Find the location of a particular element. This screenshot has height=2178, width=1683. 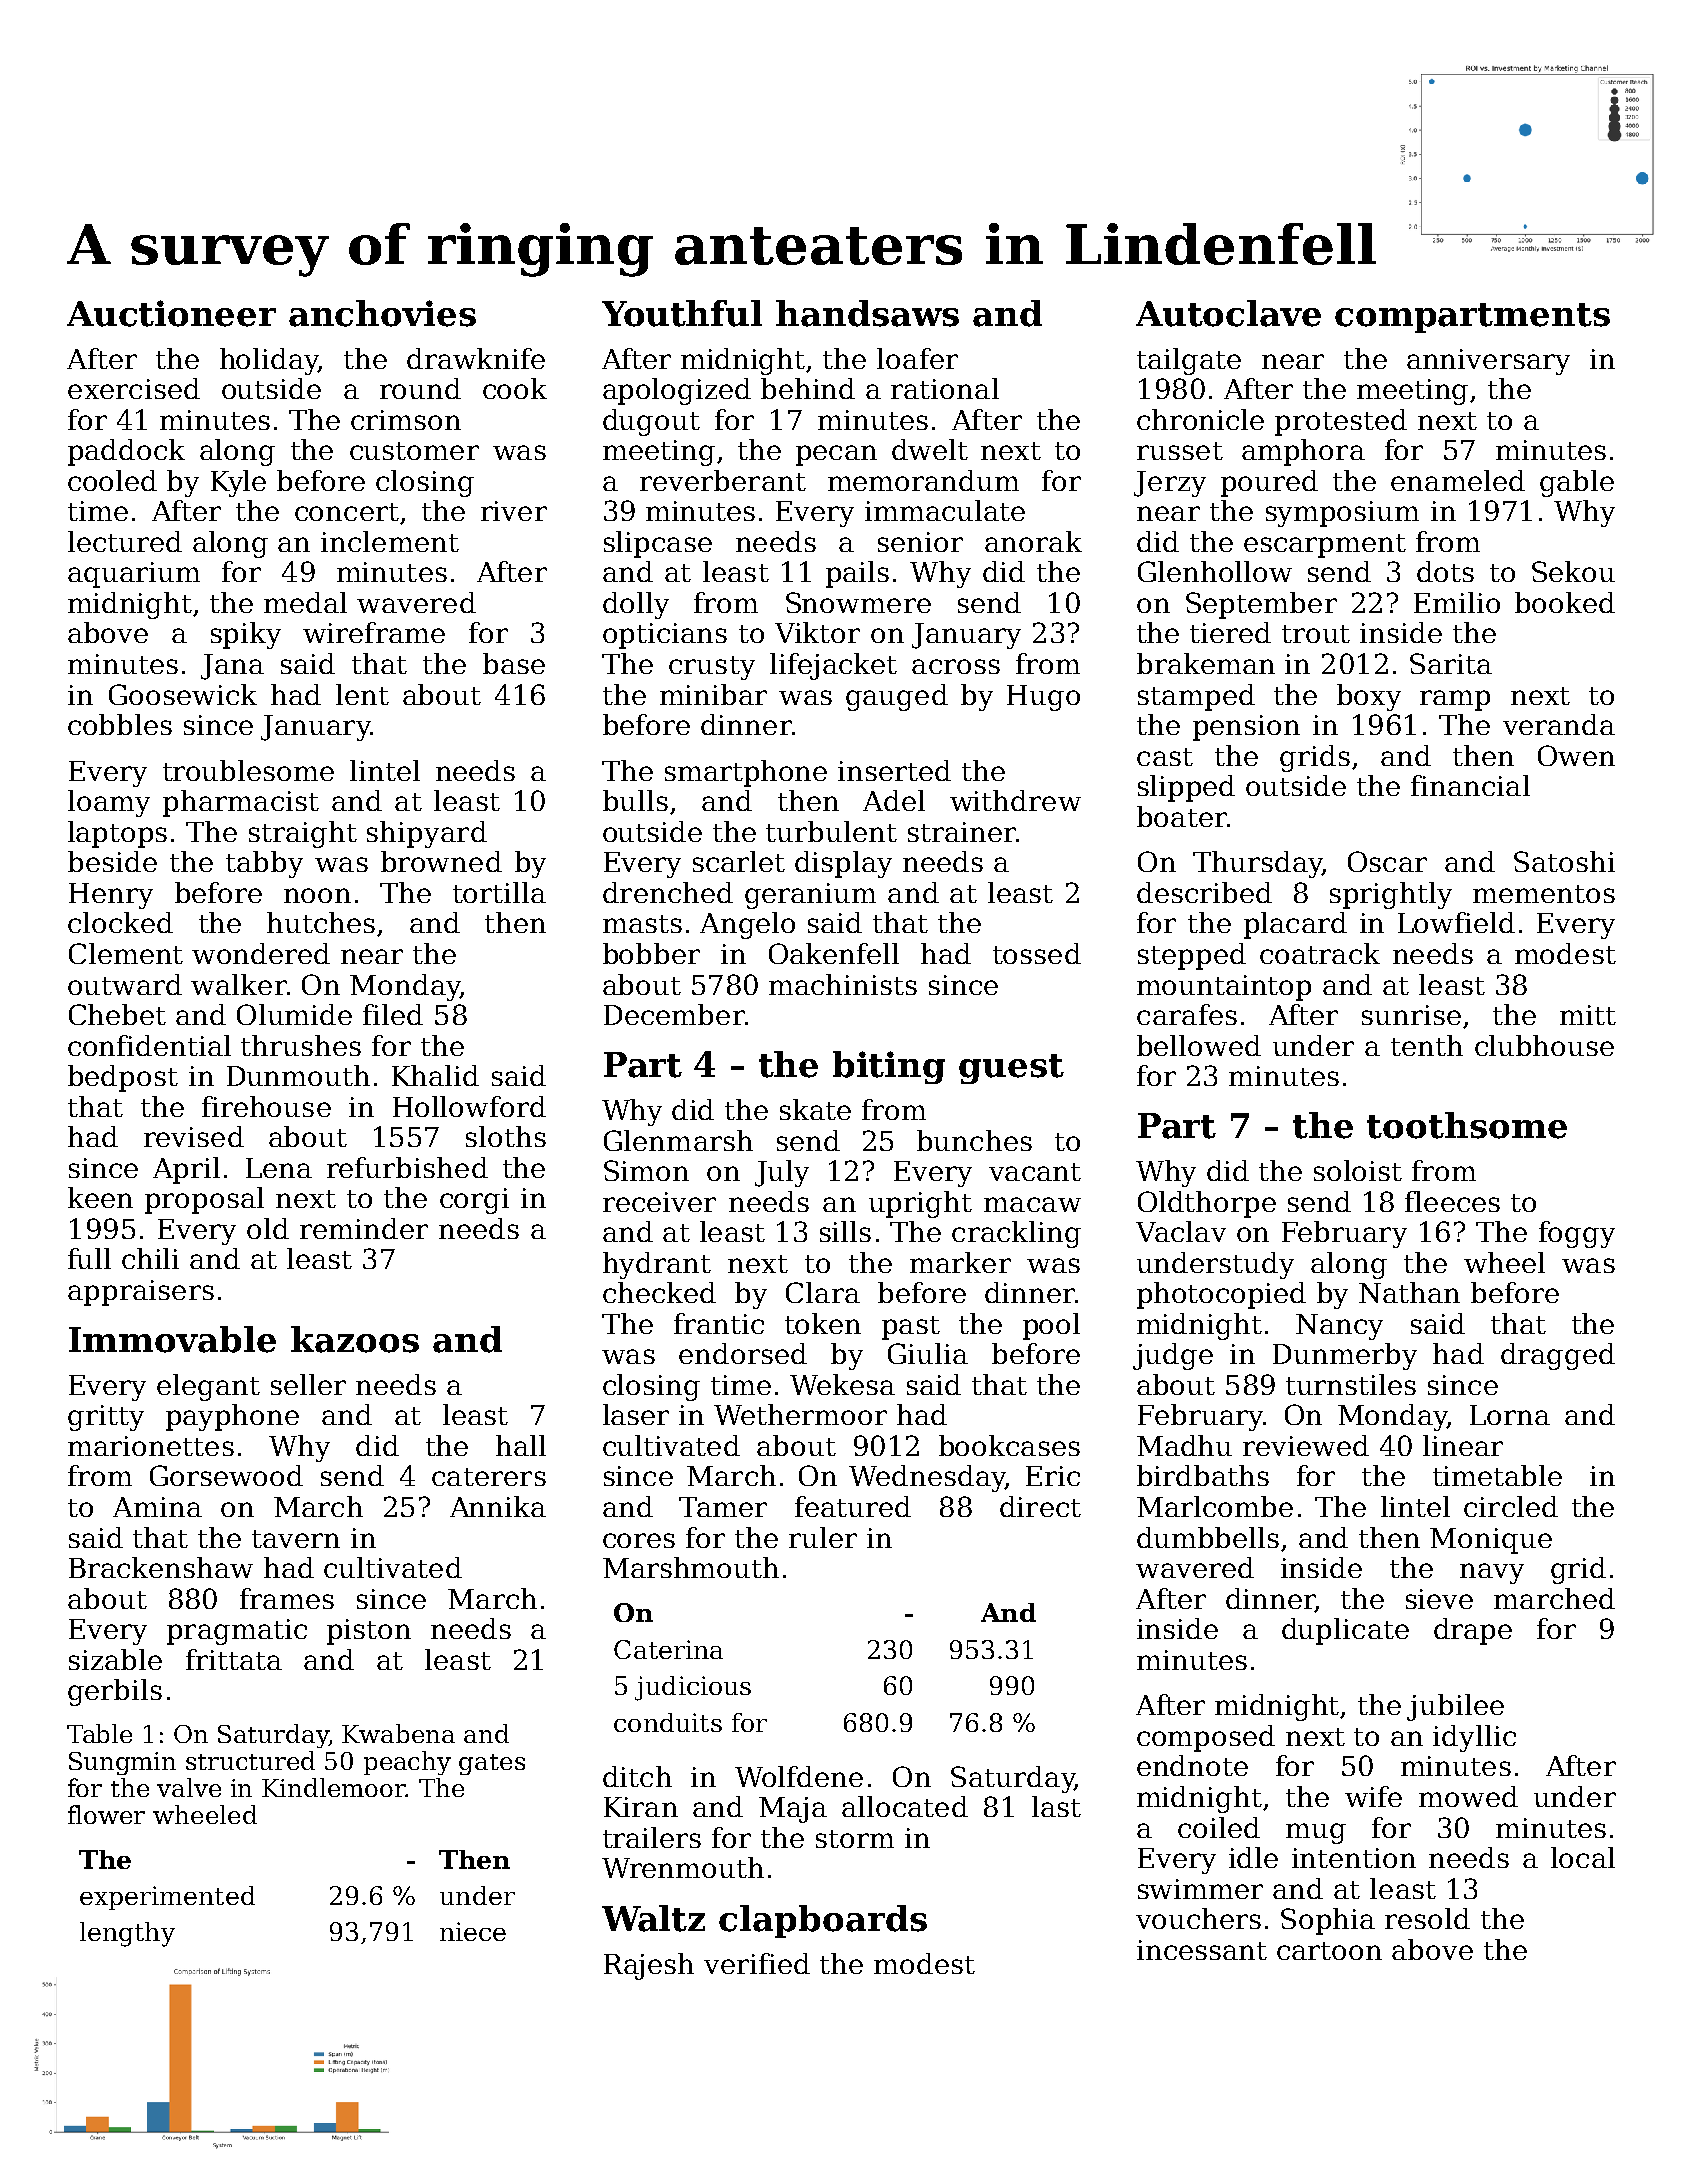

toothsome is located at coordinates (1467, 1125).
